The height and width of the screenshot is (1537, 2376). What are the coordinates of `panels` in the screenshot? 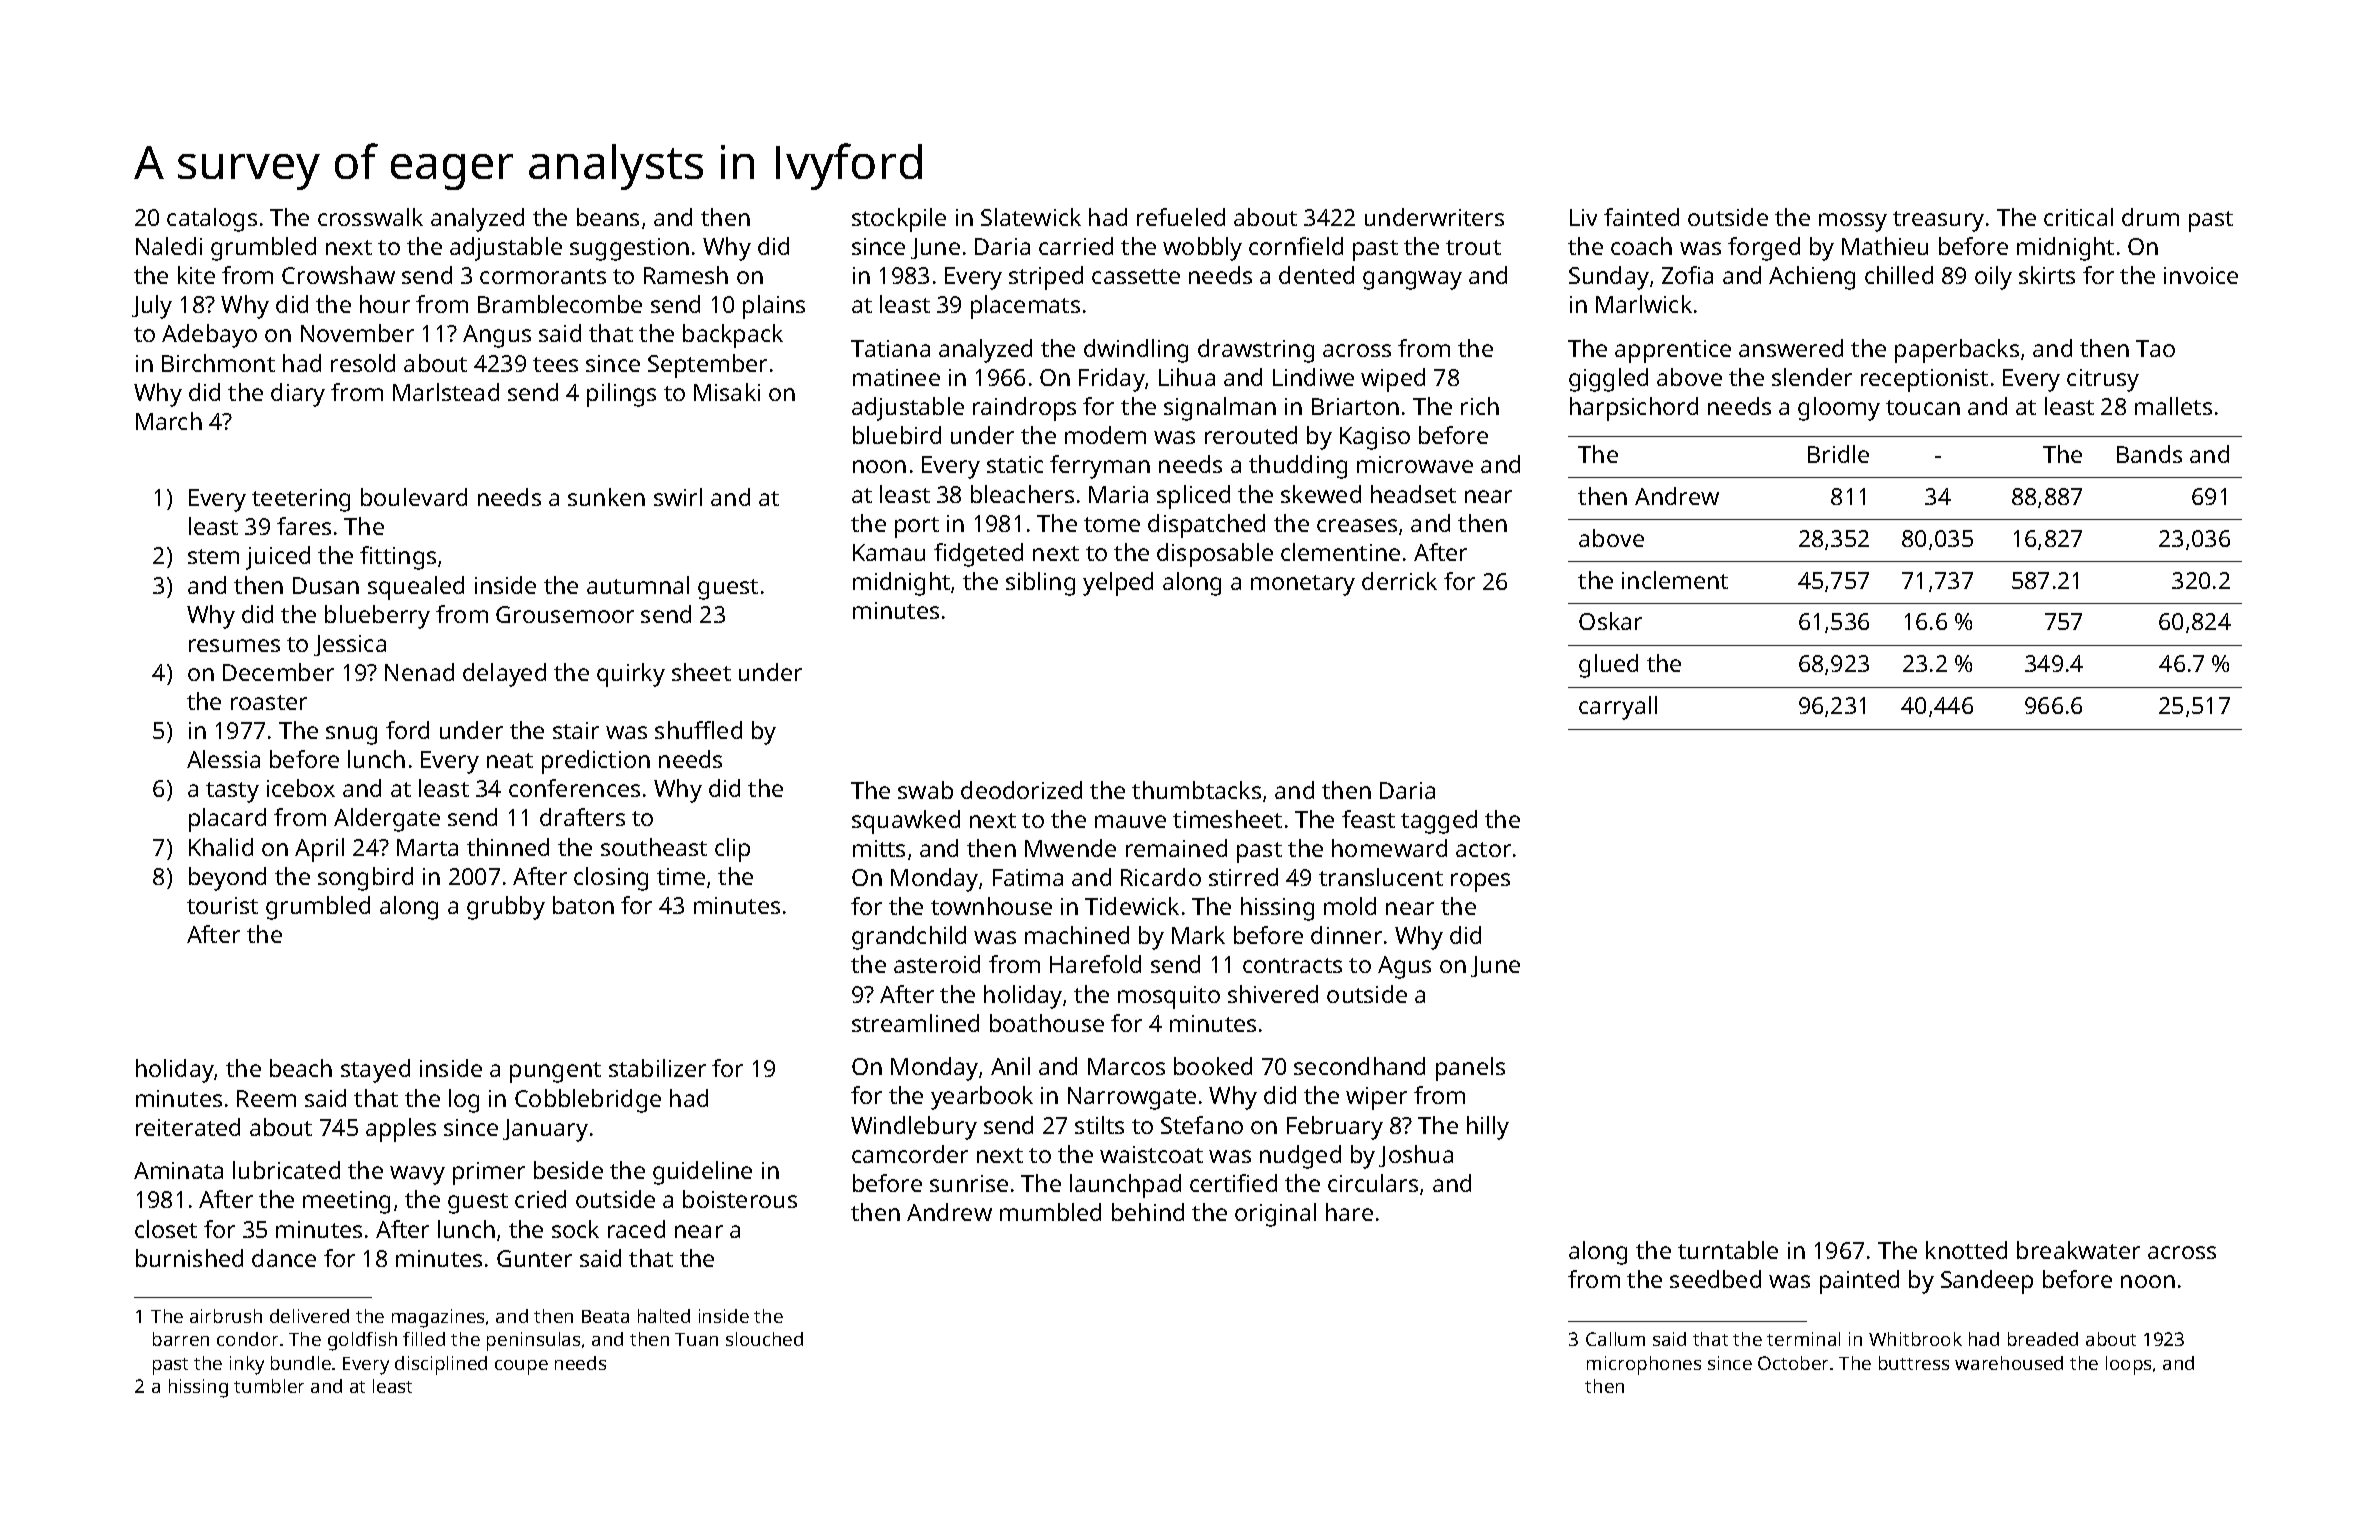 It's located at (1470, 1069).
